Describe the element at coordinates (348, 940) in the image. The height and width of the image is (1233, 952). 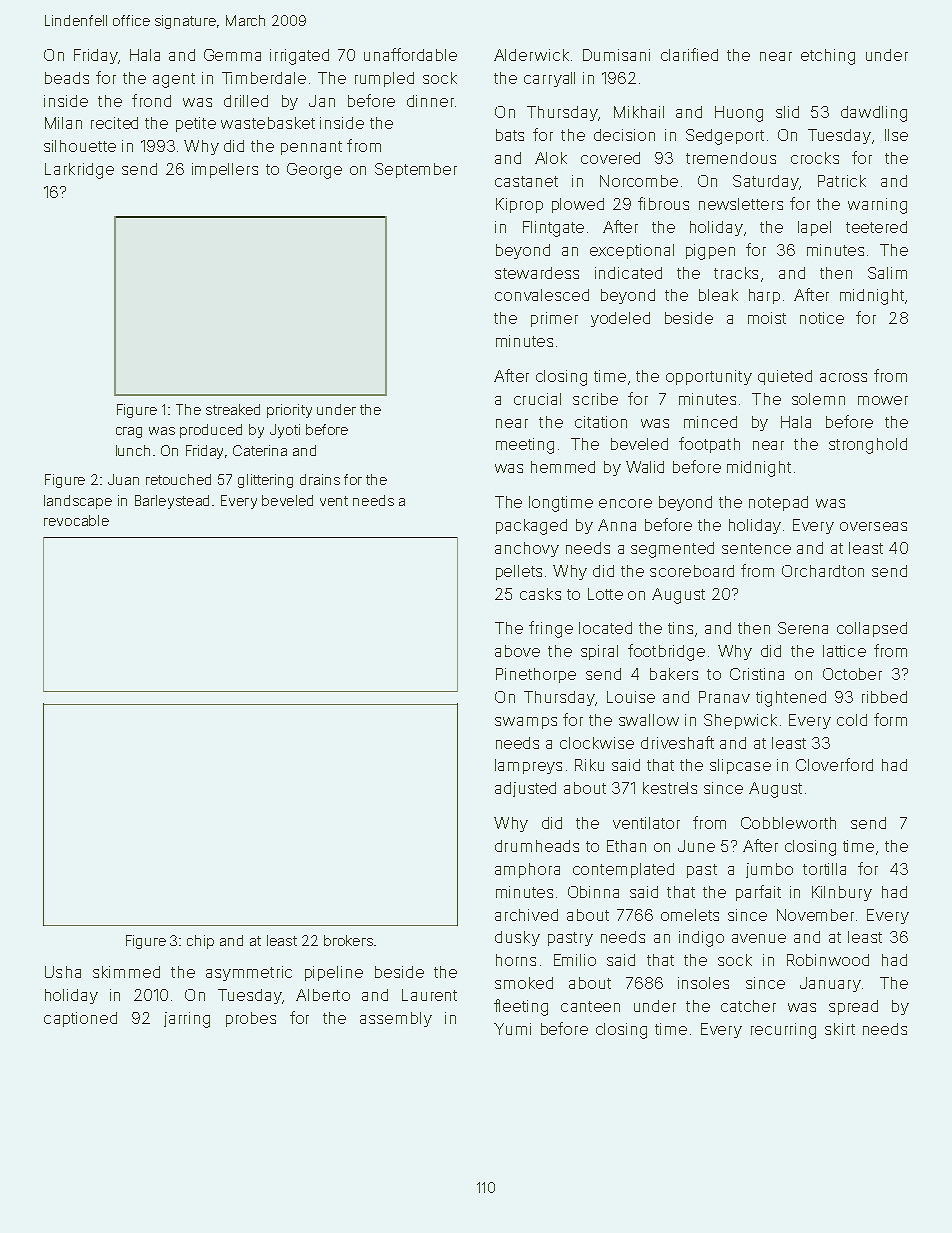
I see `brokers` at that location.
